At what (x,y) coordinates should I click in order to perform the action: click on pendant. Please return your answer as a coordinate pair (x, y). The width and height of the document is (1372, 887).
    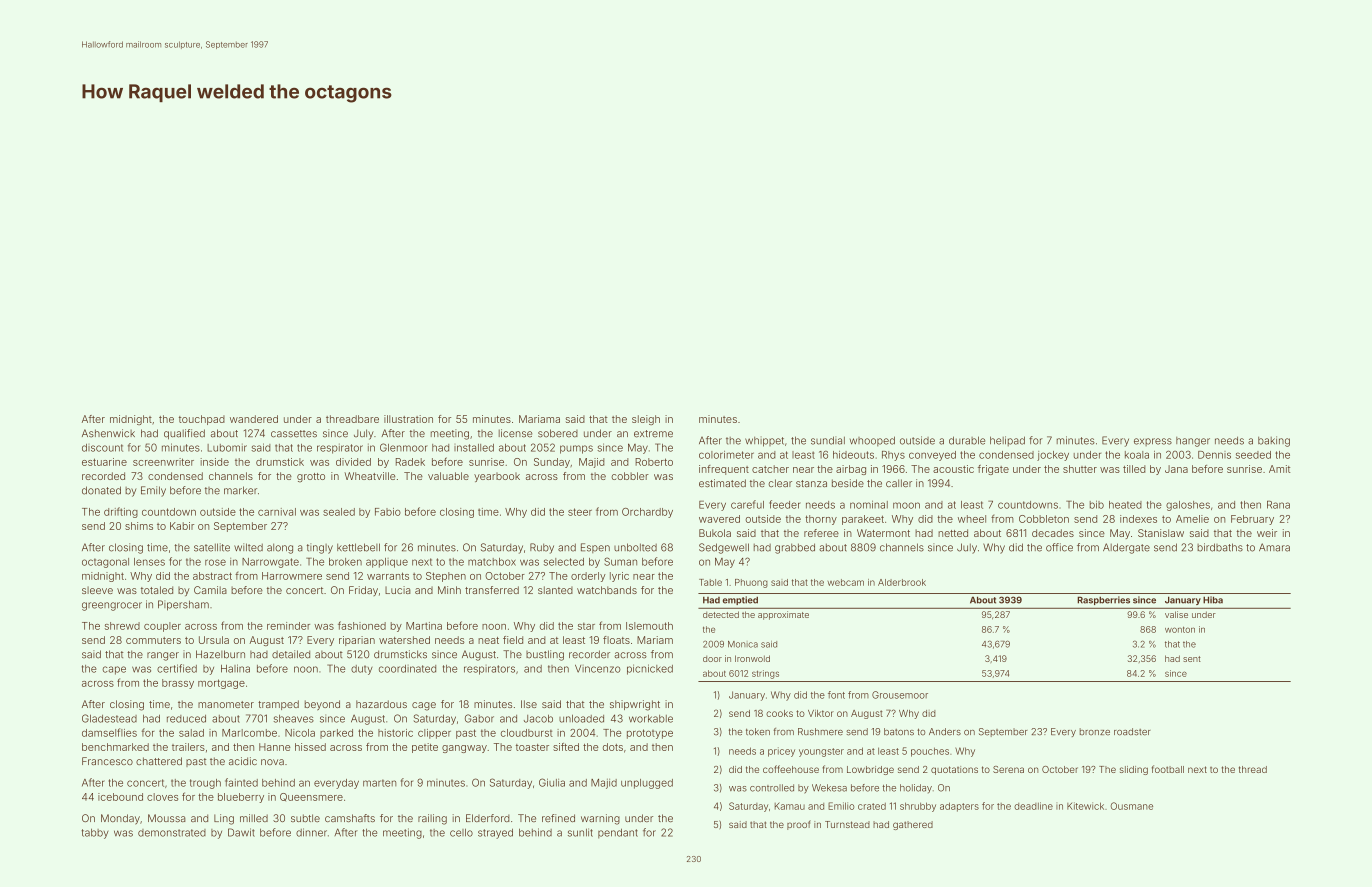
    Looking at the image, I should click on (618, 833).
